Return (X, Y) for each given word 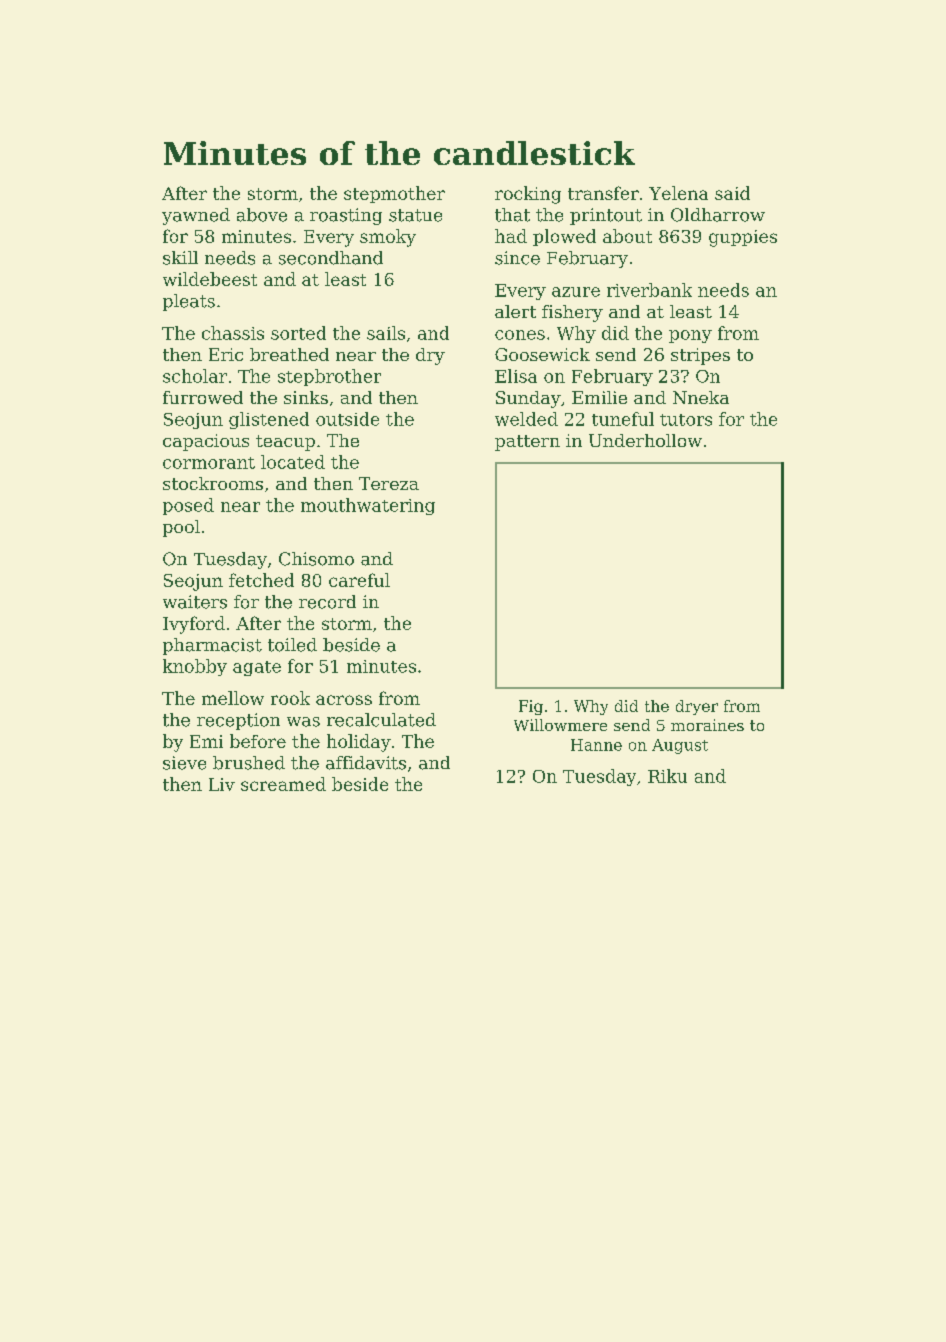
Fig (531, 707)
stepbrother (329, 377)
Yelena (678, 193)
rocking (528, 195)
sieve (184, 763)
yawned (196, 216)
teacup (285, 443)
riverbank (649, 290)
